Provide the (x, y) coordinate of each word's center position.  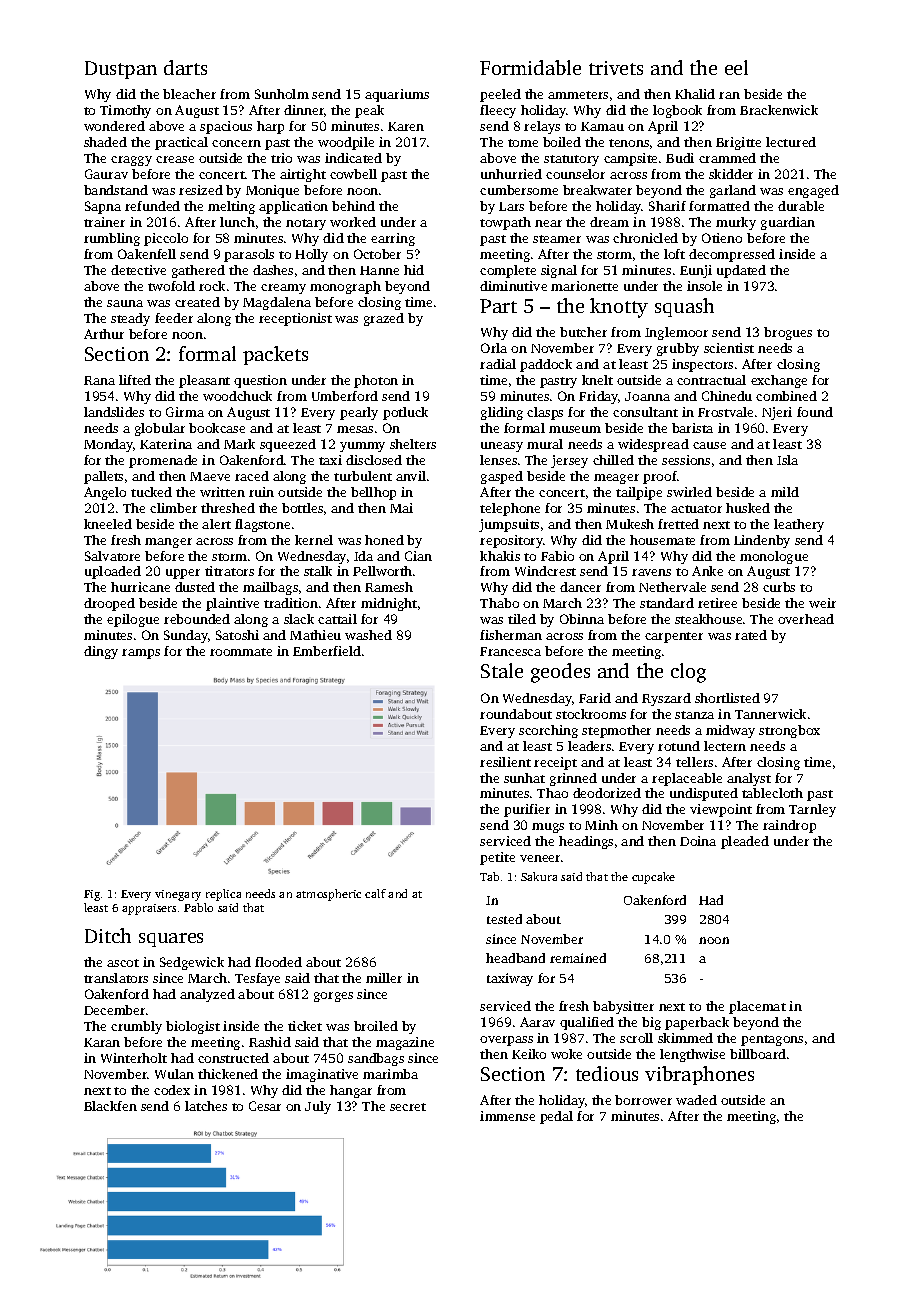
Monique (272, 191)
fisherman (511, 635)
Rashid (270, 1042)
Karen (406, 126)
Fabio (557, 556)
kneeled (108, 524)
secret (408, 1107)
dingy (101, 652)
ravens (651, 572)
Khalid (695, 94)
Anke (707, 571)
